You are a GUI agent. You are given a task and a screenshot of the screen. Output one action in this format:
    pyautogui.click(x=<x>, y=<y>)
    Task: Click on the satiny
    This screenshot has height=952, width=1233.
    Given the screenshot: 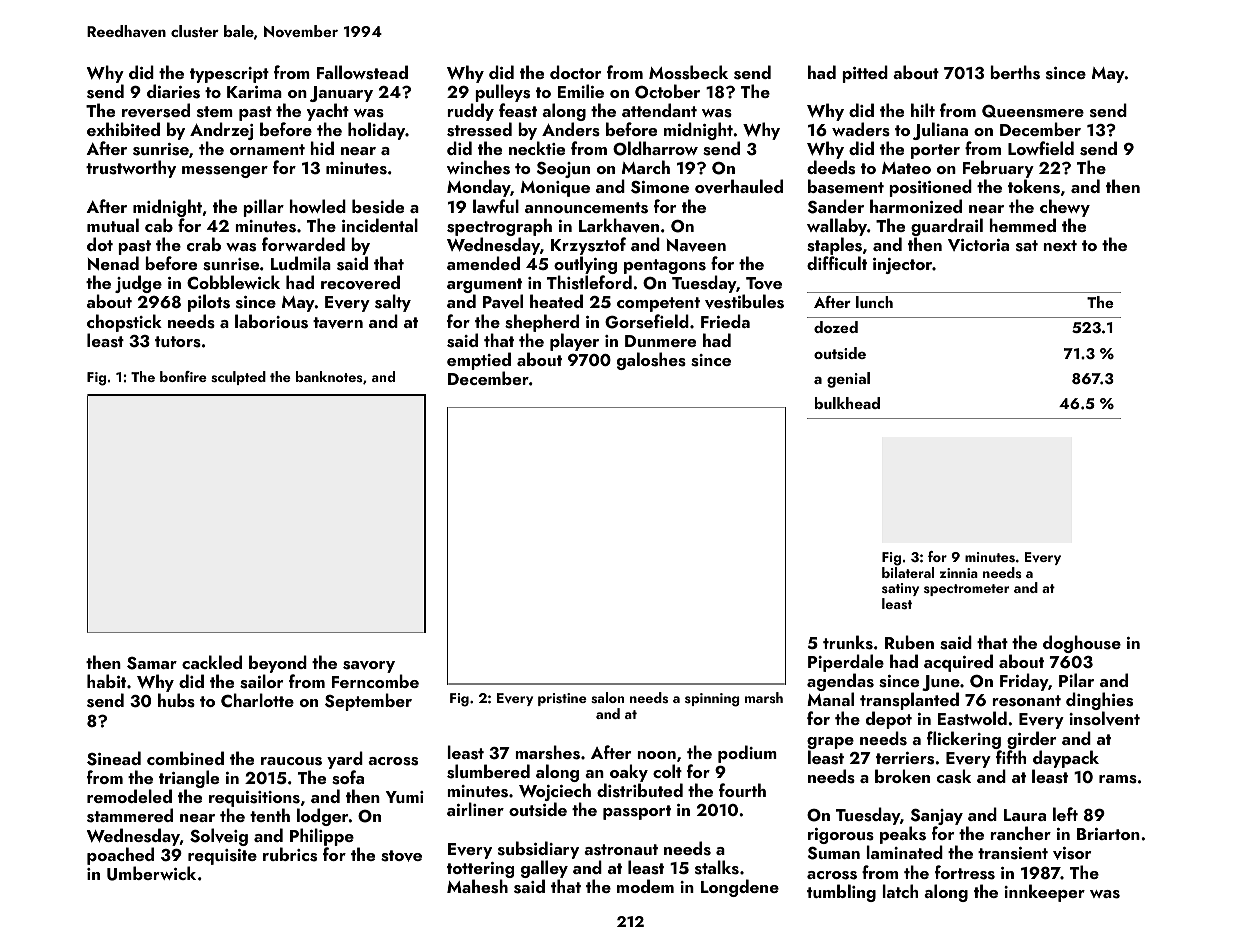 What is the action you would take?
    pyautogui.click(x=900, y=589)
